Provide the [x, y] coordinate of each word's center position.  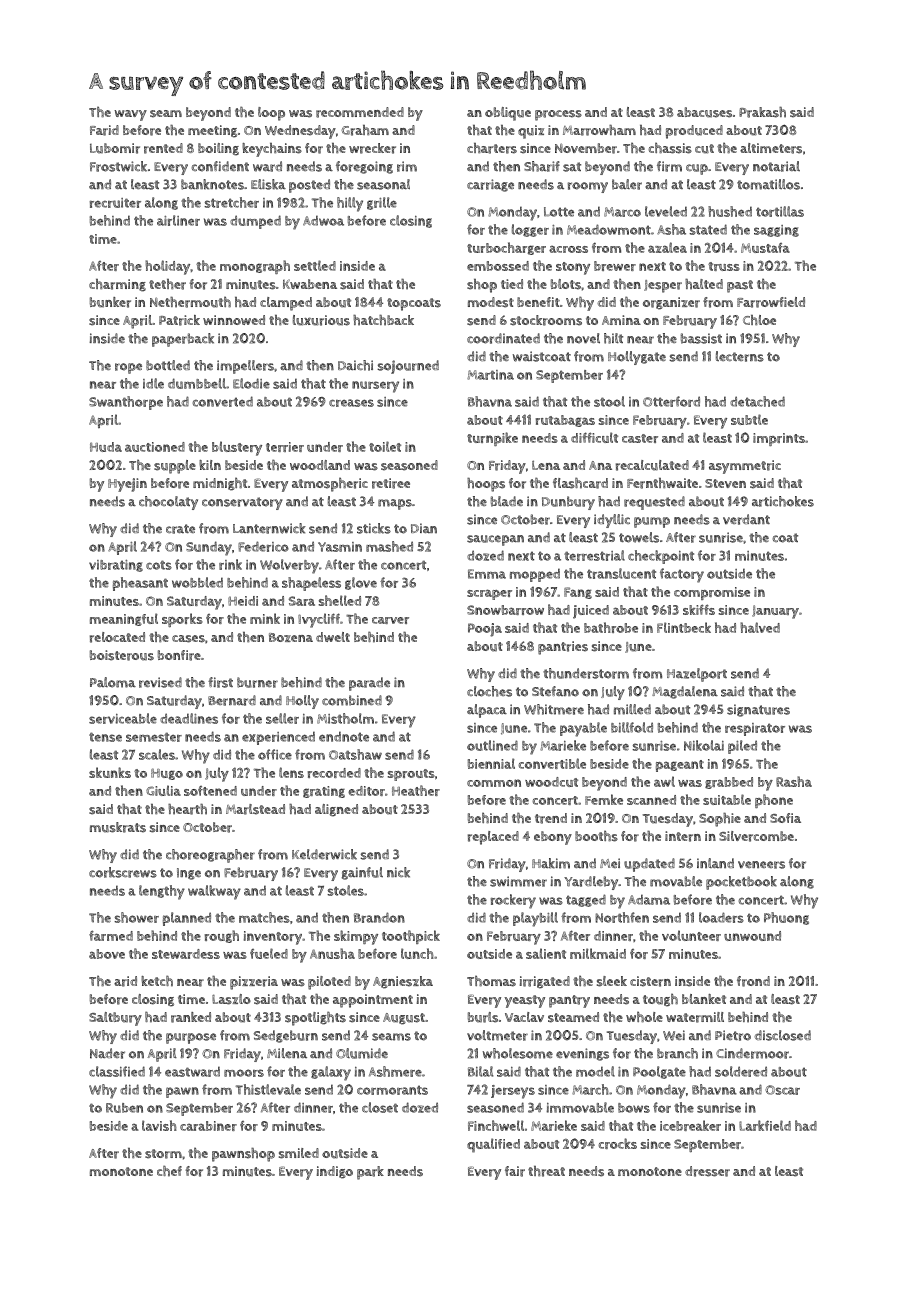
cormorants [392, 1090]
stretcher [231, 202]
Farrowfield [771, 302]
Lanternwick [269, 528]
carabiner [208, 1126]
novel [583, 338]
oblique [508, 114]
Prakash [762, 112]
